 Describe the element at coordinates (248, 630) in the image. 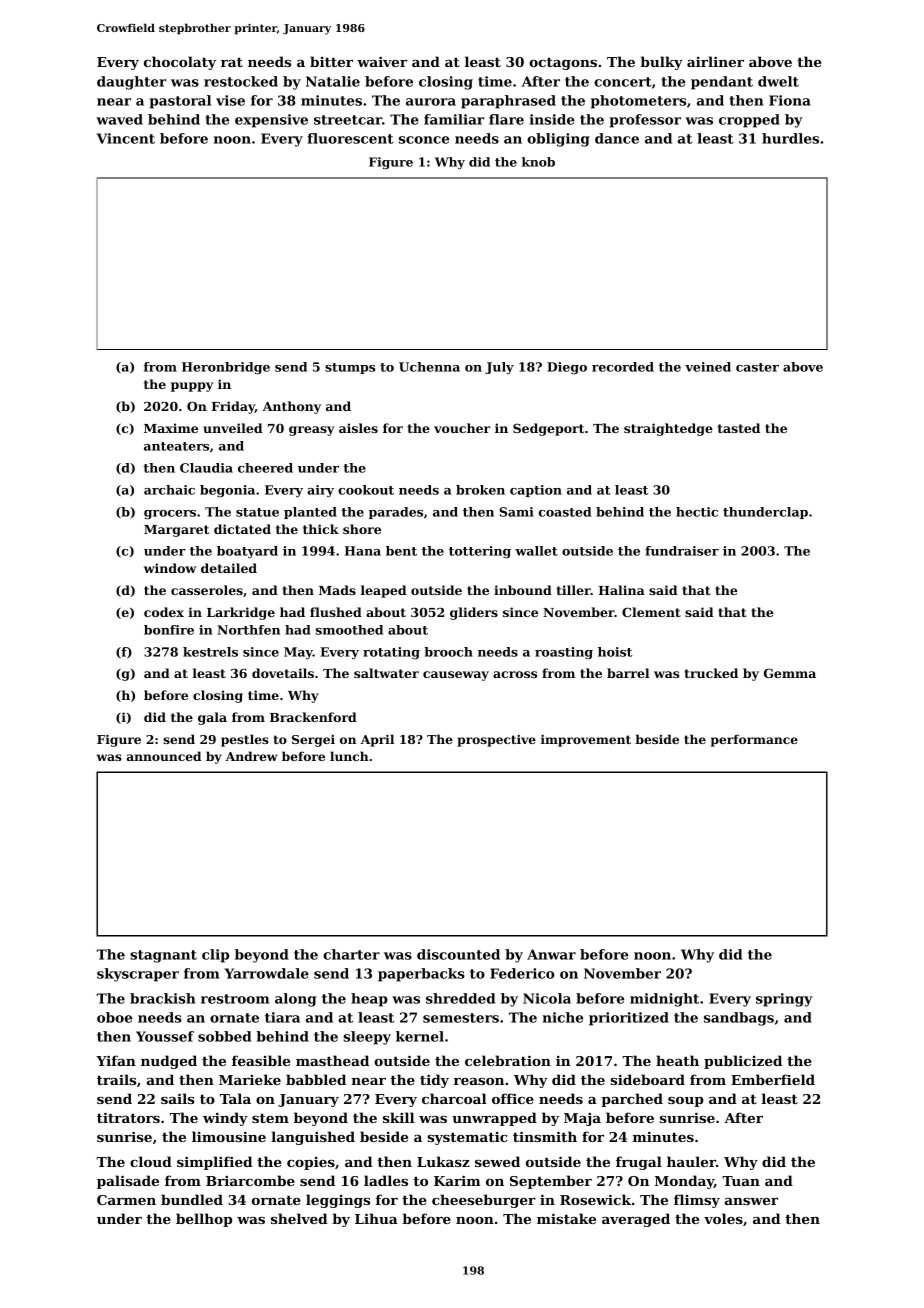

I see `Northfen` at that location.
